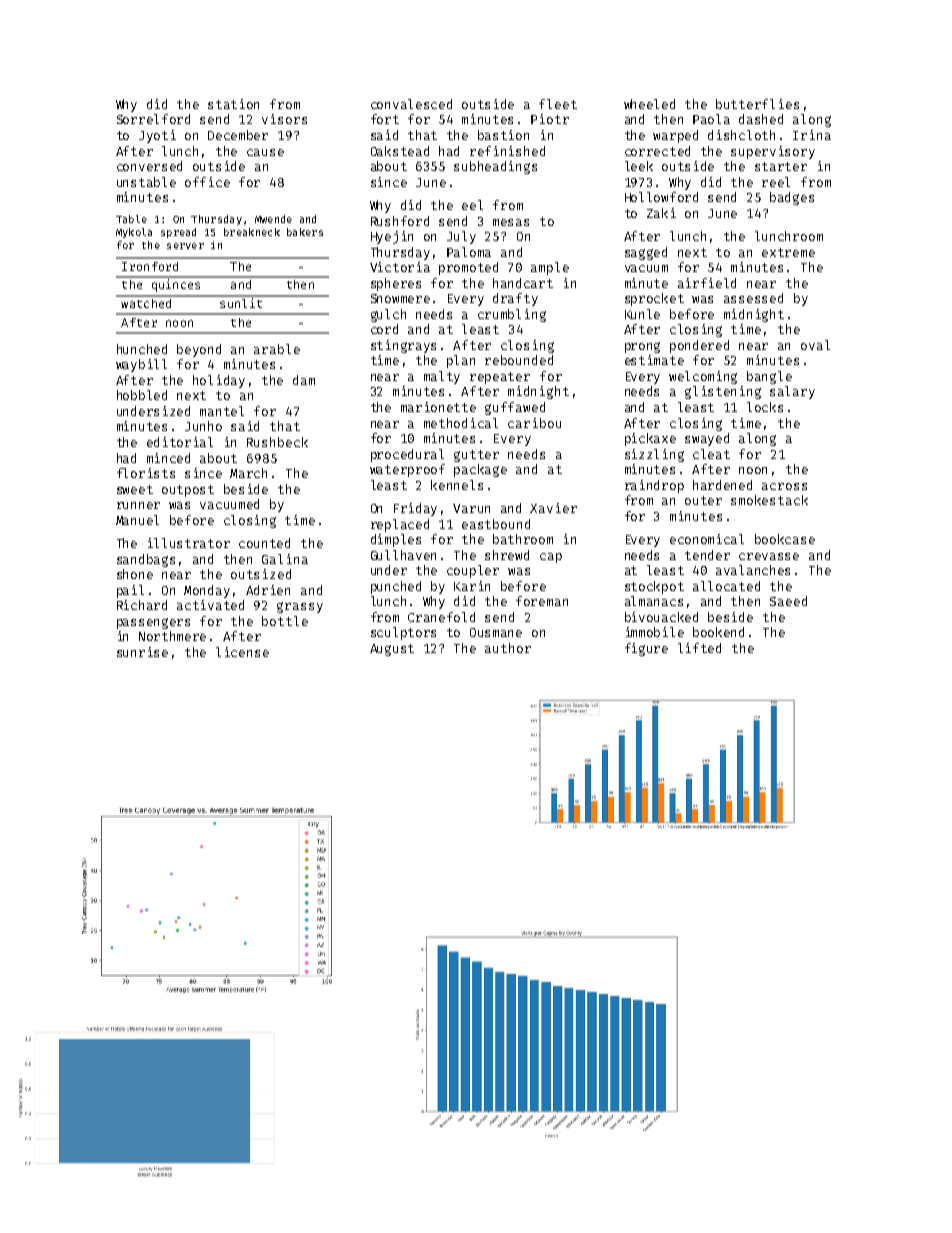 This screenshot has height=1233, width=952. I want to click on avalanches, so click(753, 570).
